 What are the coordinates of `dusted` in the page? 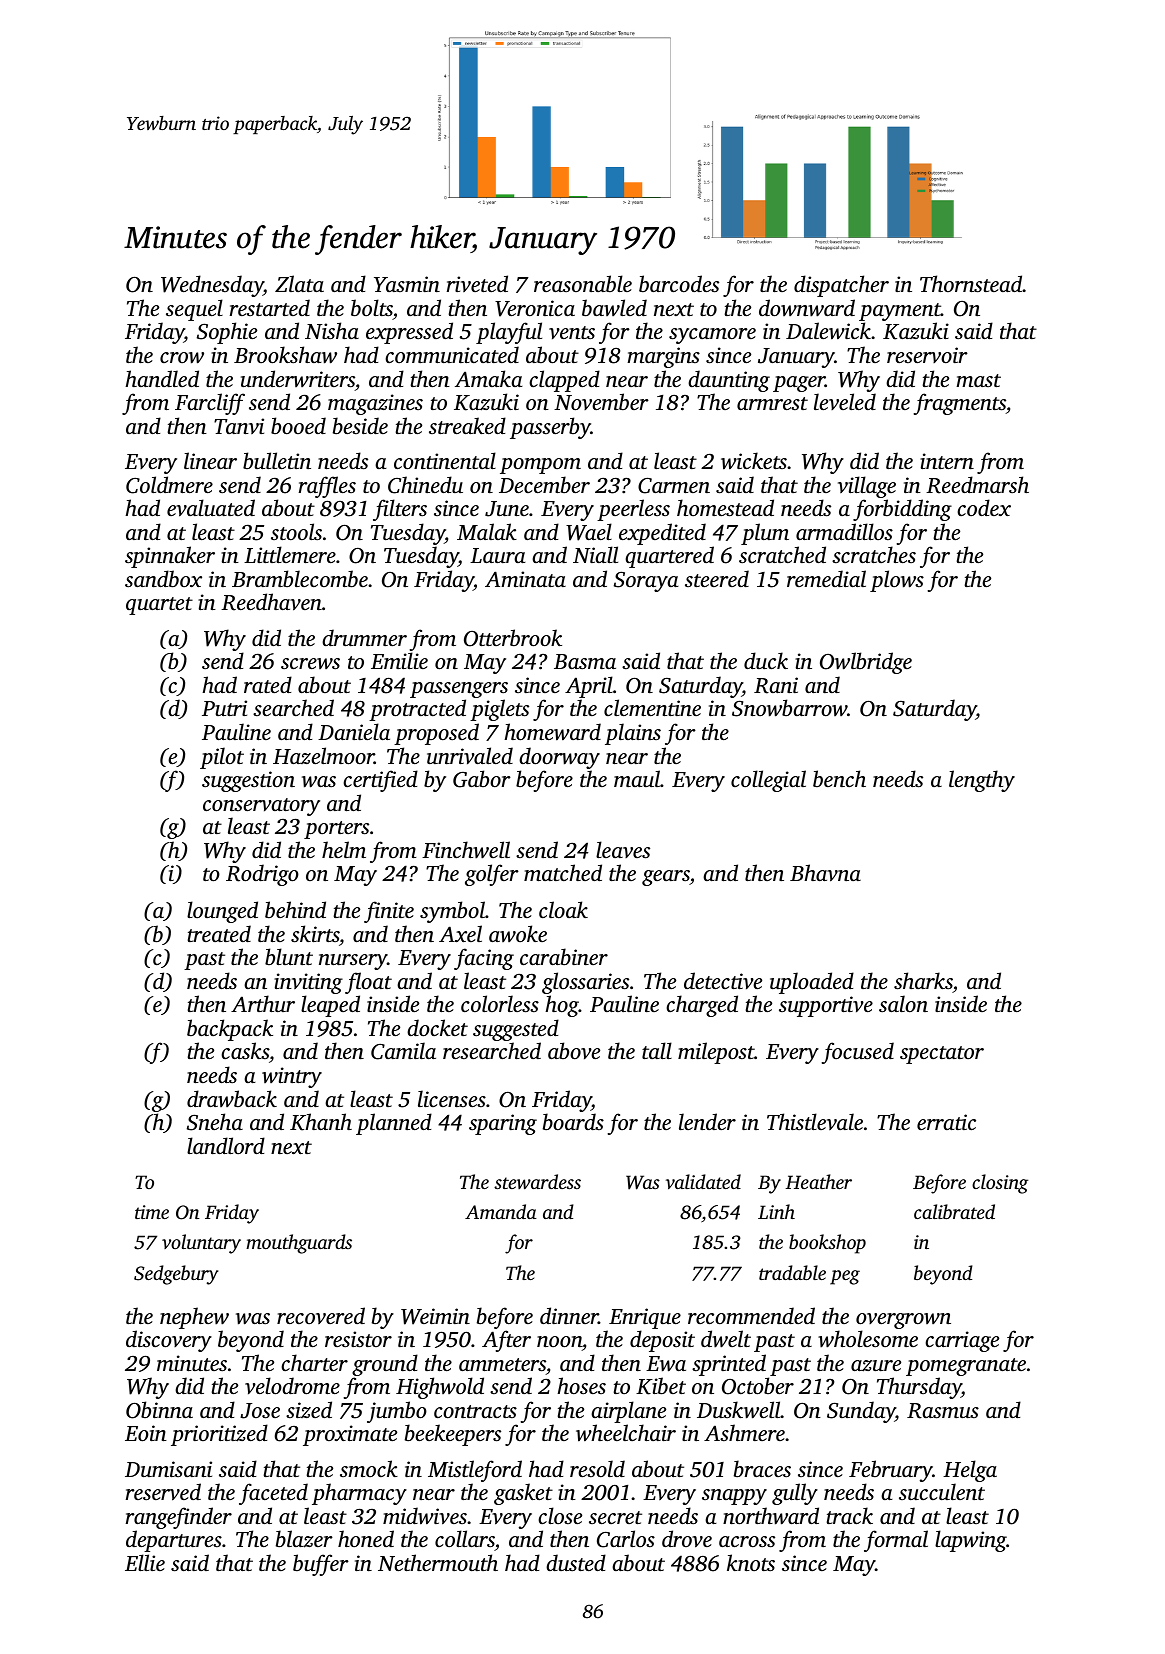 It's located at (576, 1562).
